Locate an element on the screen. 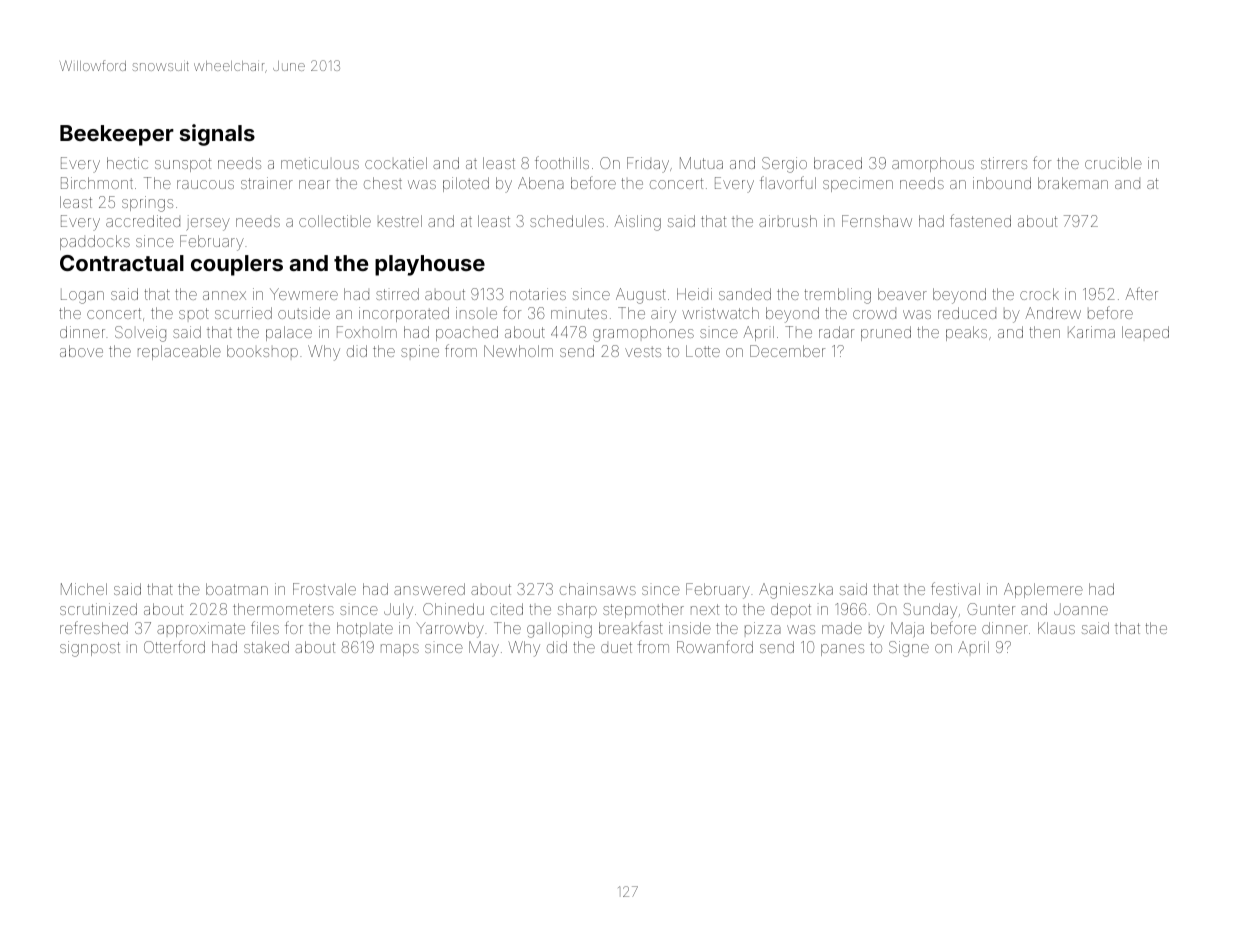 This screenshot has width=1233, height=952. kestrel is located at coordinates (400, 221).
